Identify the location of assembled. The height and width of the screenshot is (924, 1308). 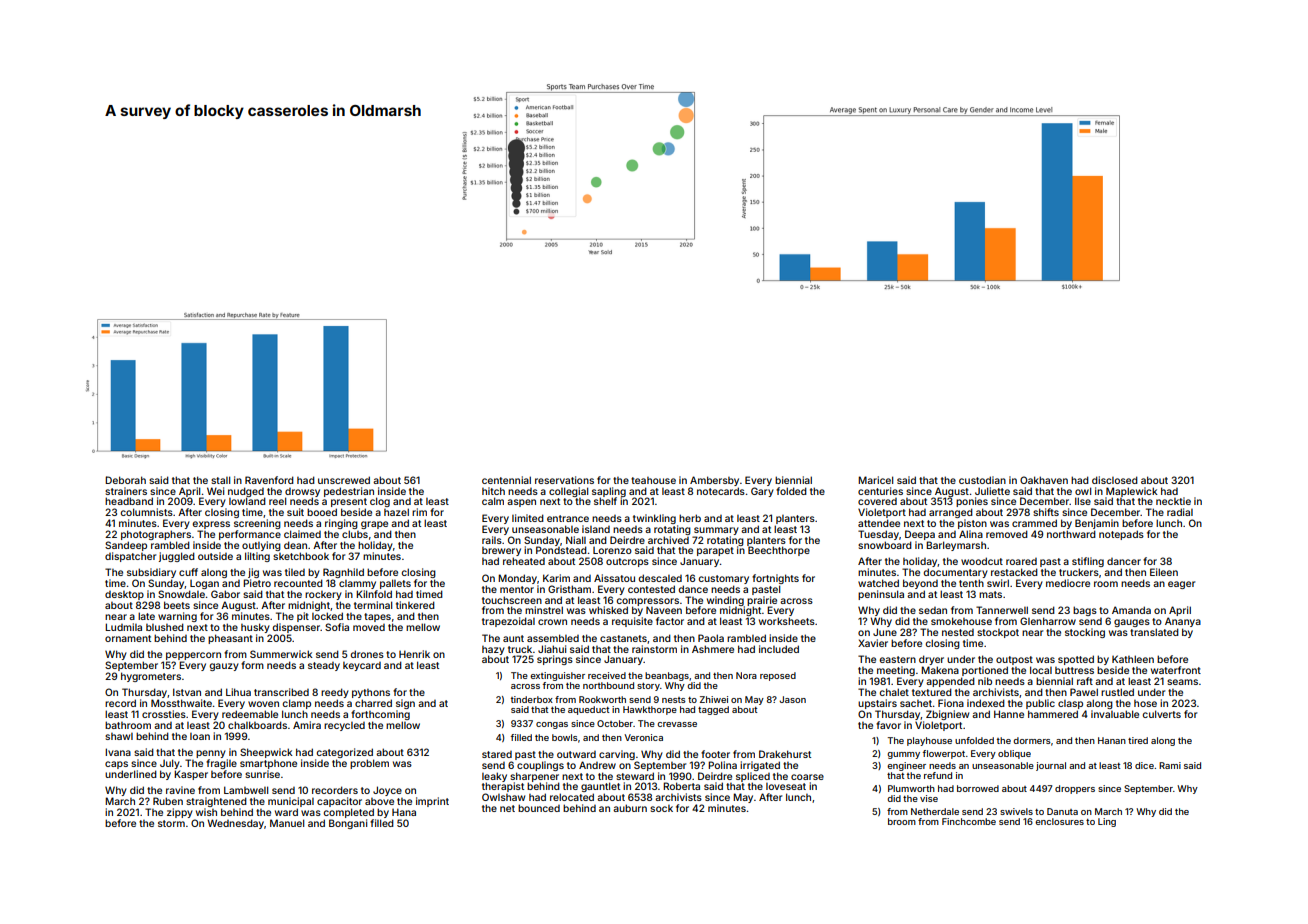
(553, 638).
